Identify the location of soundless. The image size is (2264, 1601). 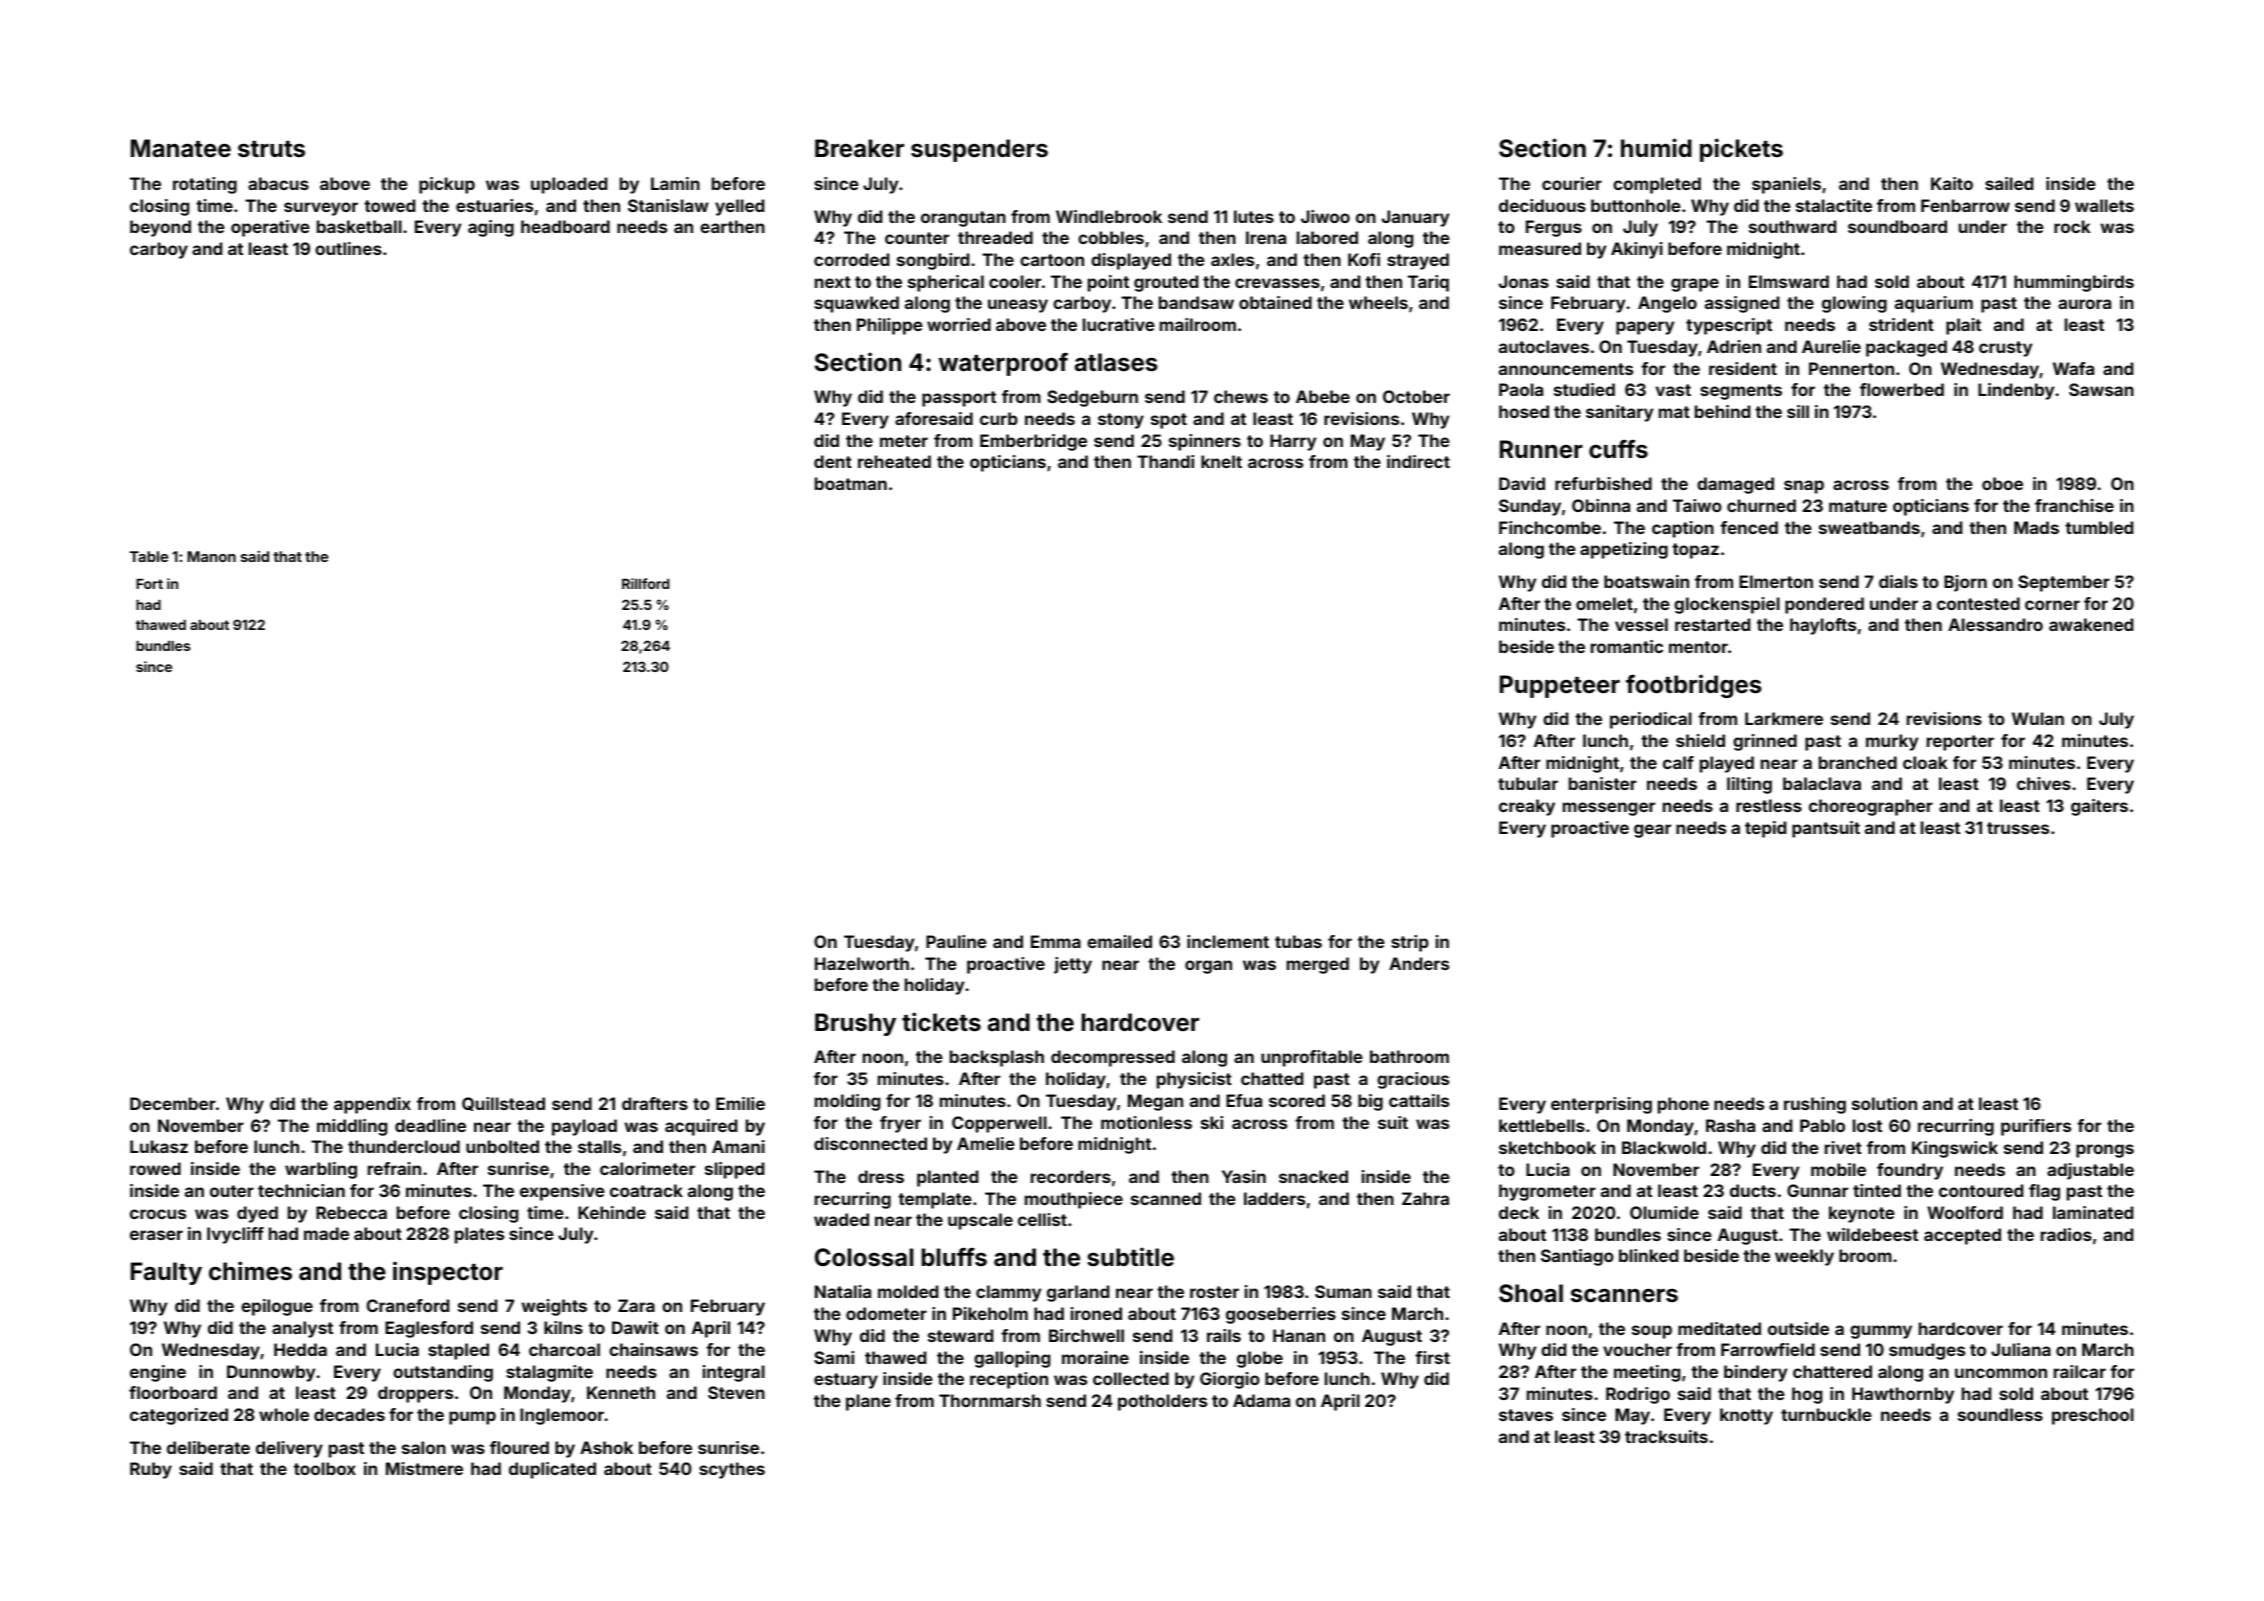
(2000, 1414).
